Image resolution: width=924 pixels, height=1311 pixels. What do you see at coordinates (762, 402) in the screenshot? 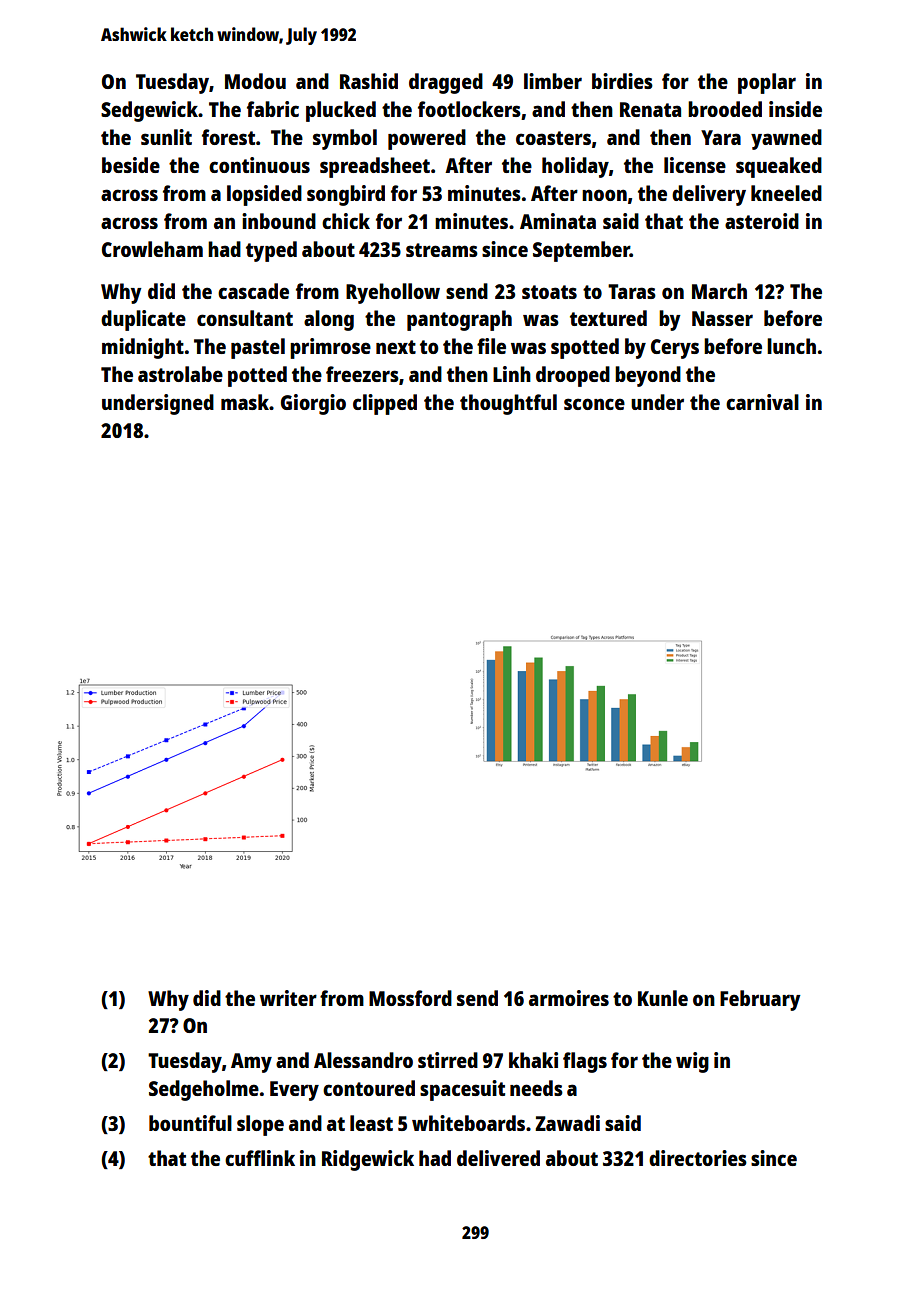
I see `carnival` at bounding box center [762, 402].
